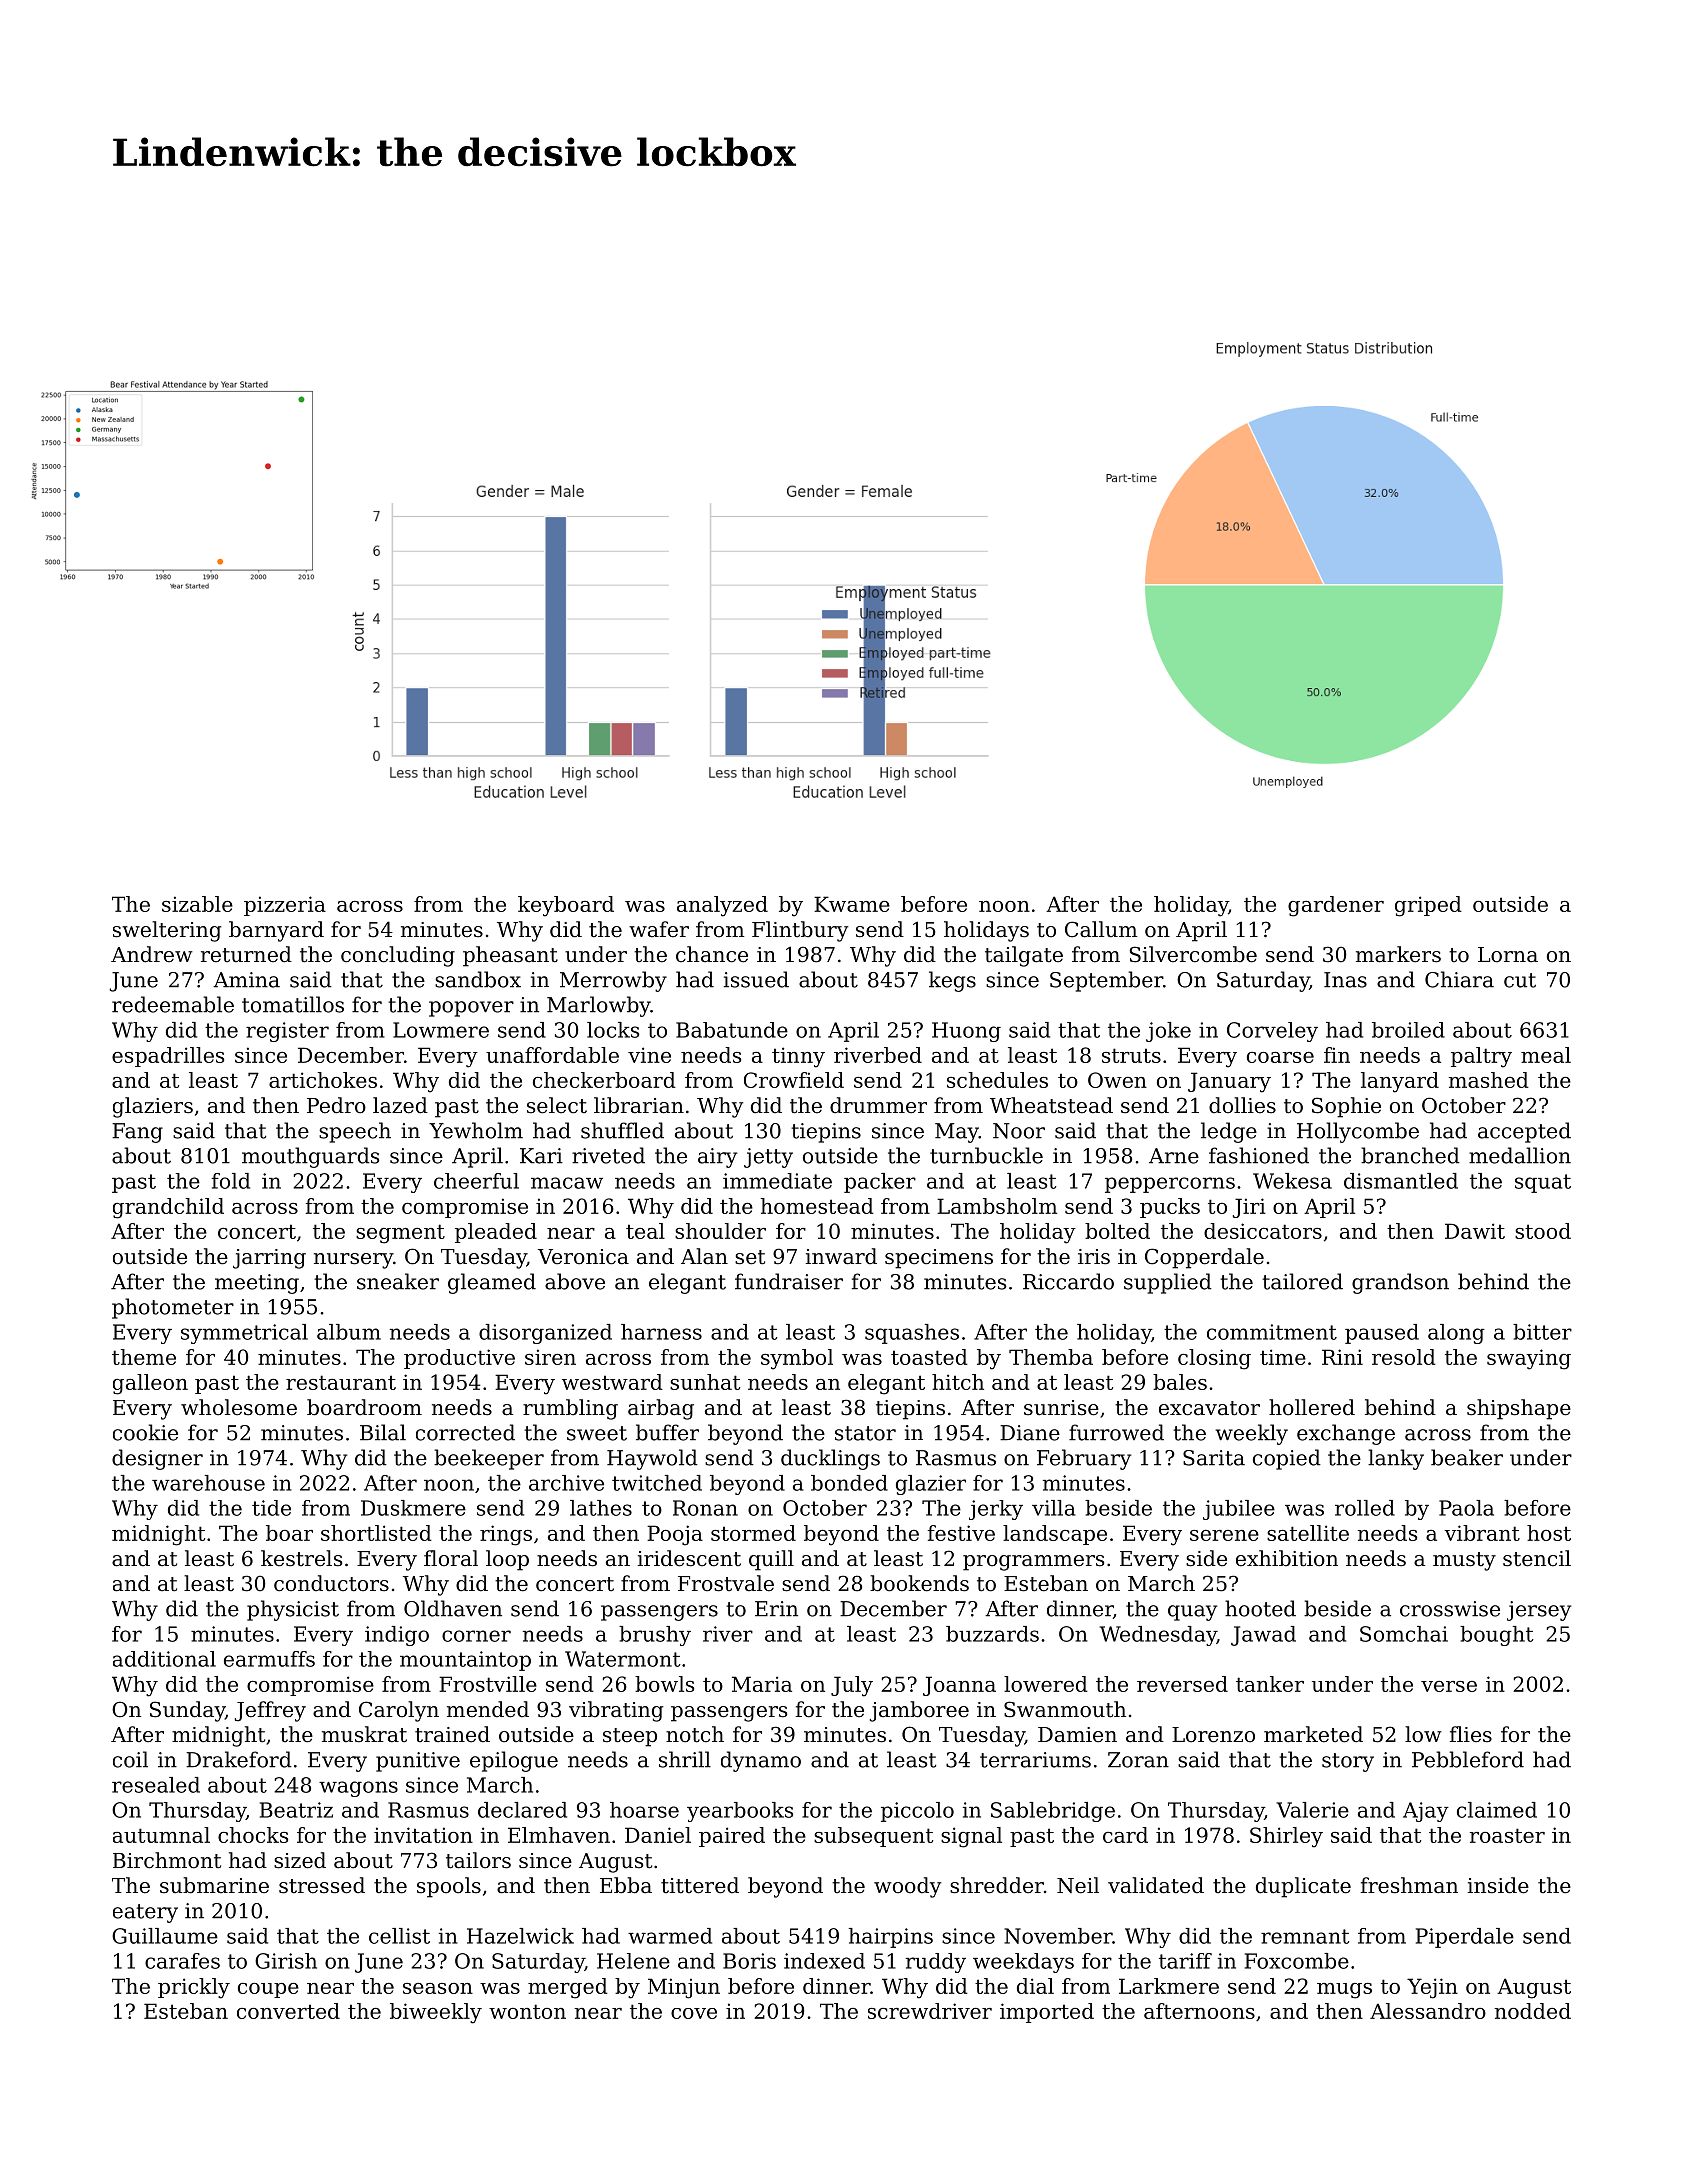 This page has width=1683, height=2178. I want to click on shredder, so click(997, 1885).
